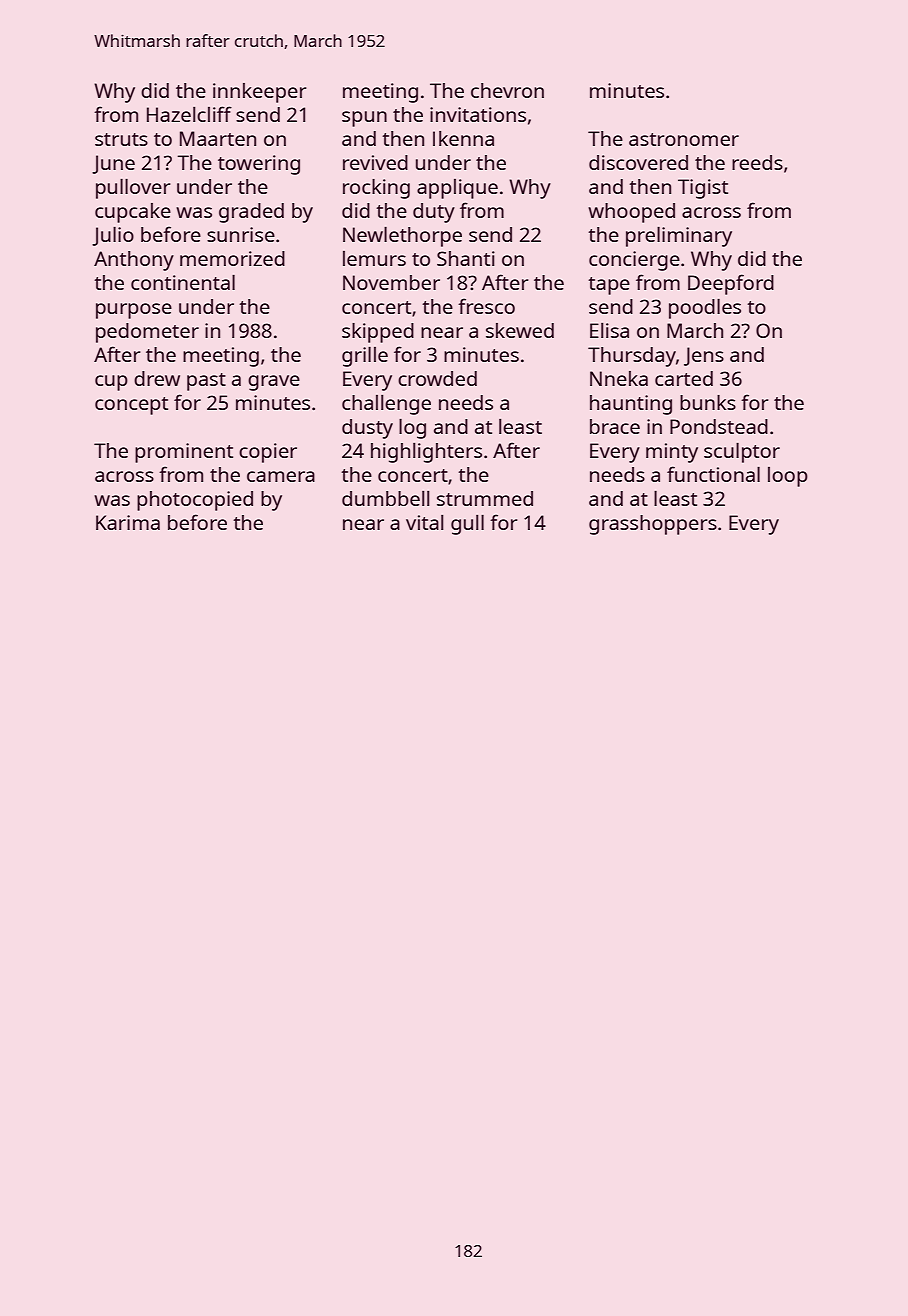 The image size is (908, 1316). I want to click on discovered, so click(638, 162).
